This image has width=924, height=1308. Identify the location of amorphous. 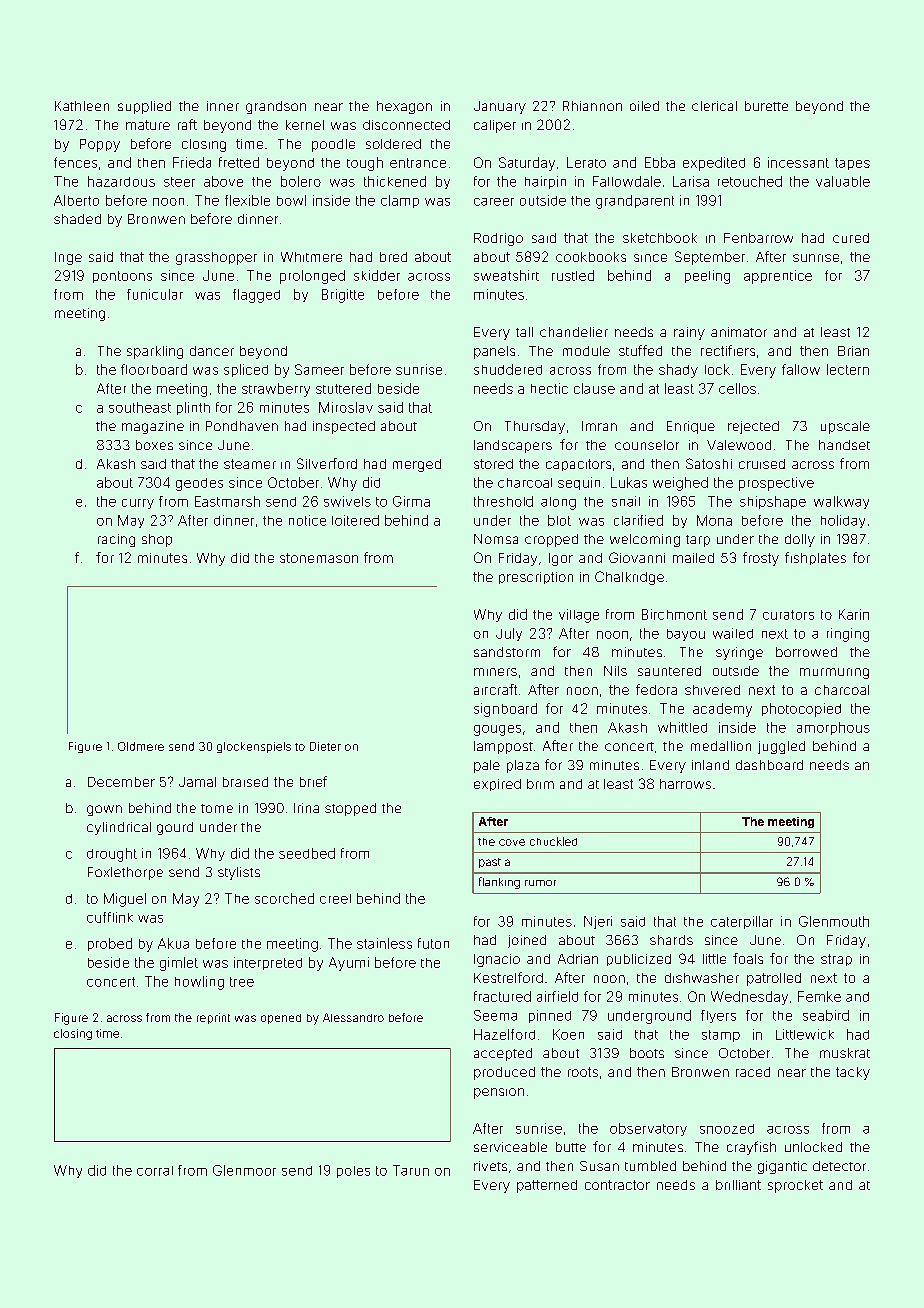
(833, 728).
